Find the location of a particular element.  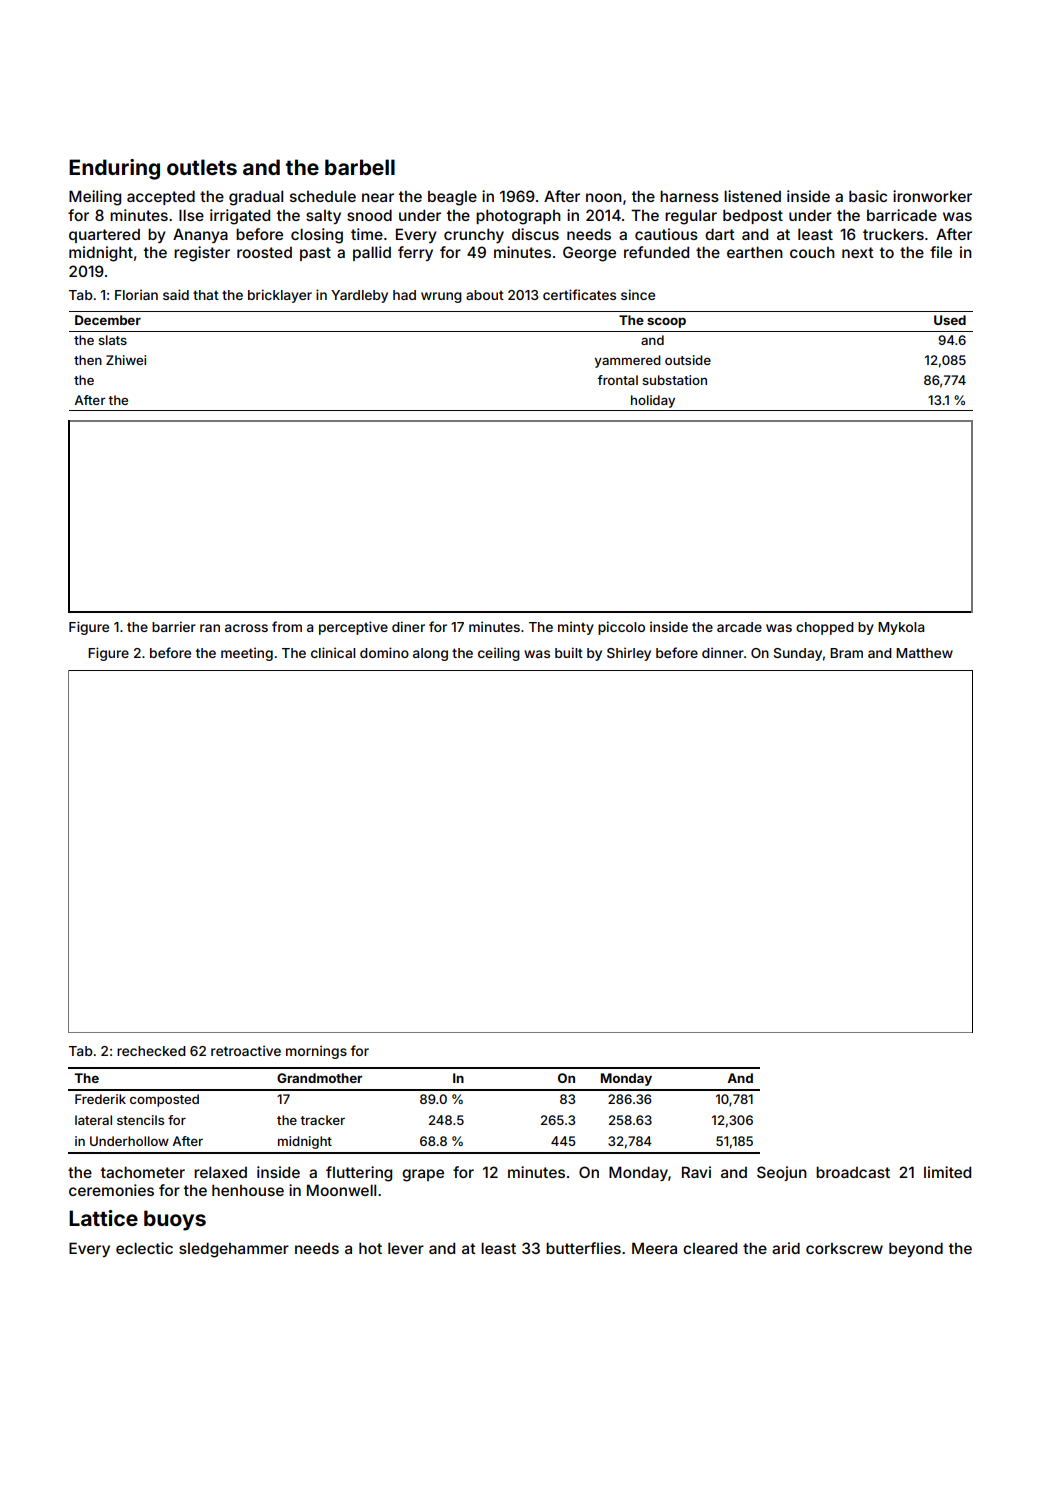

barrier is located at coordinates (174, 626).
